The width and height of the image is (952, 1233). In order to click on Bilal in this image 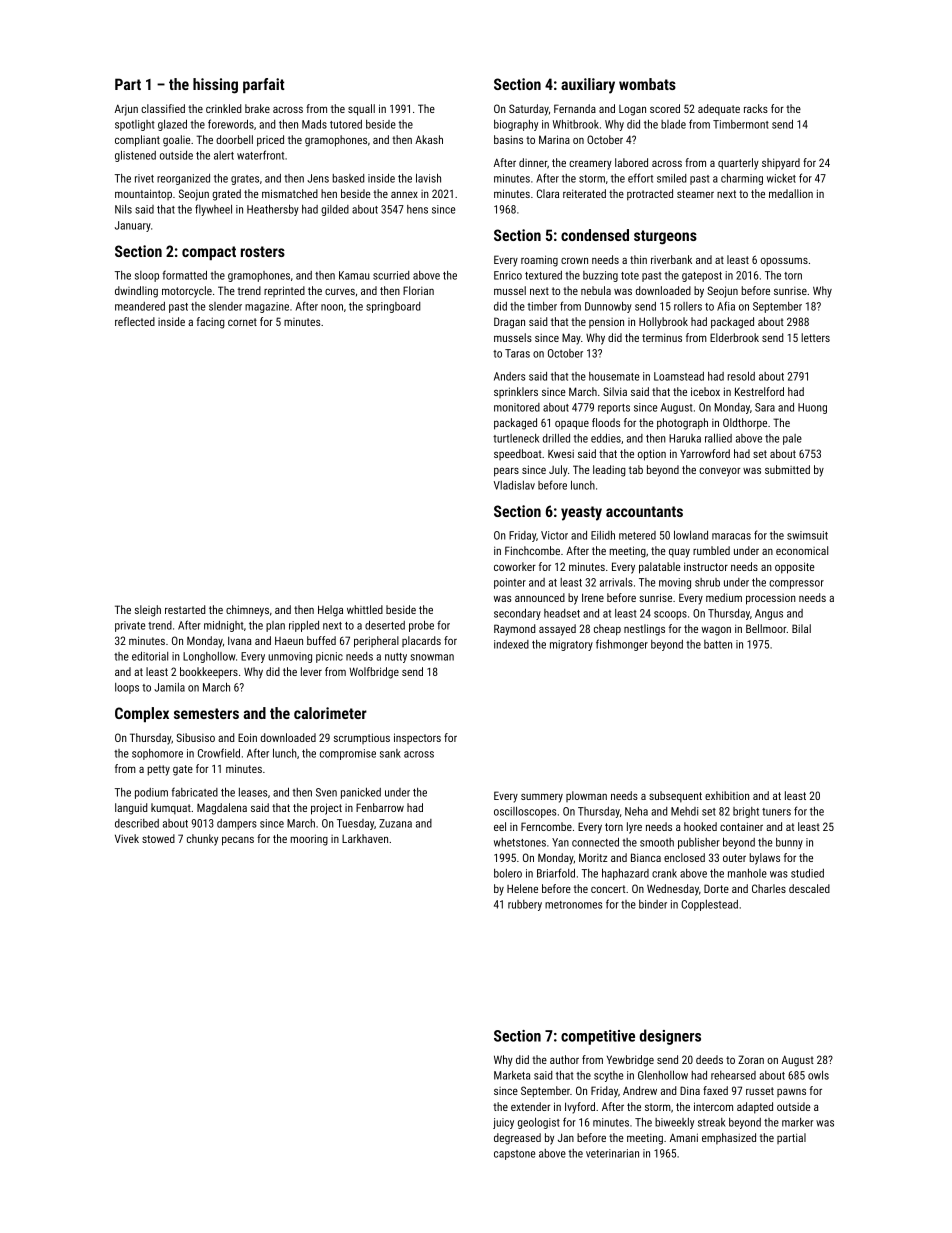, I will do `click(801, 628)`.
